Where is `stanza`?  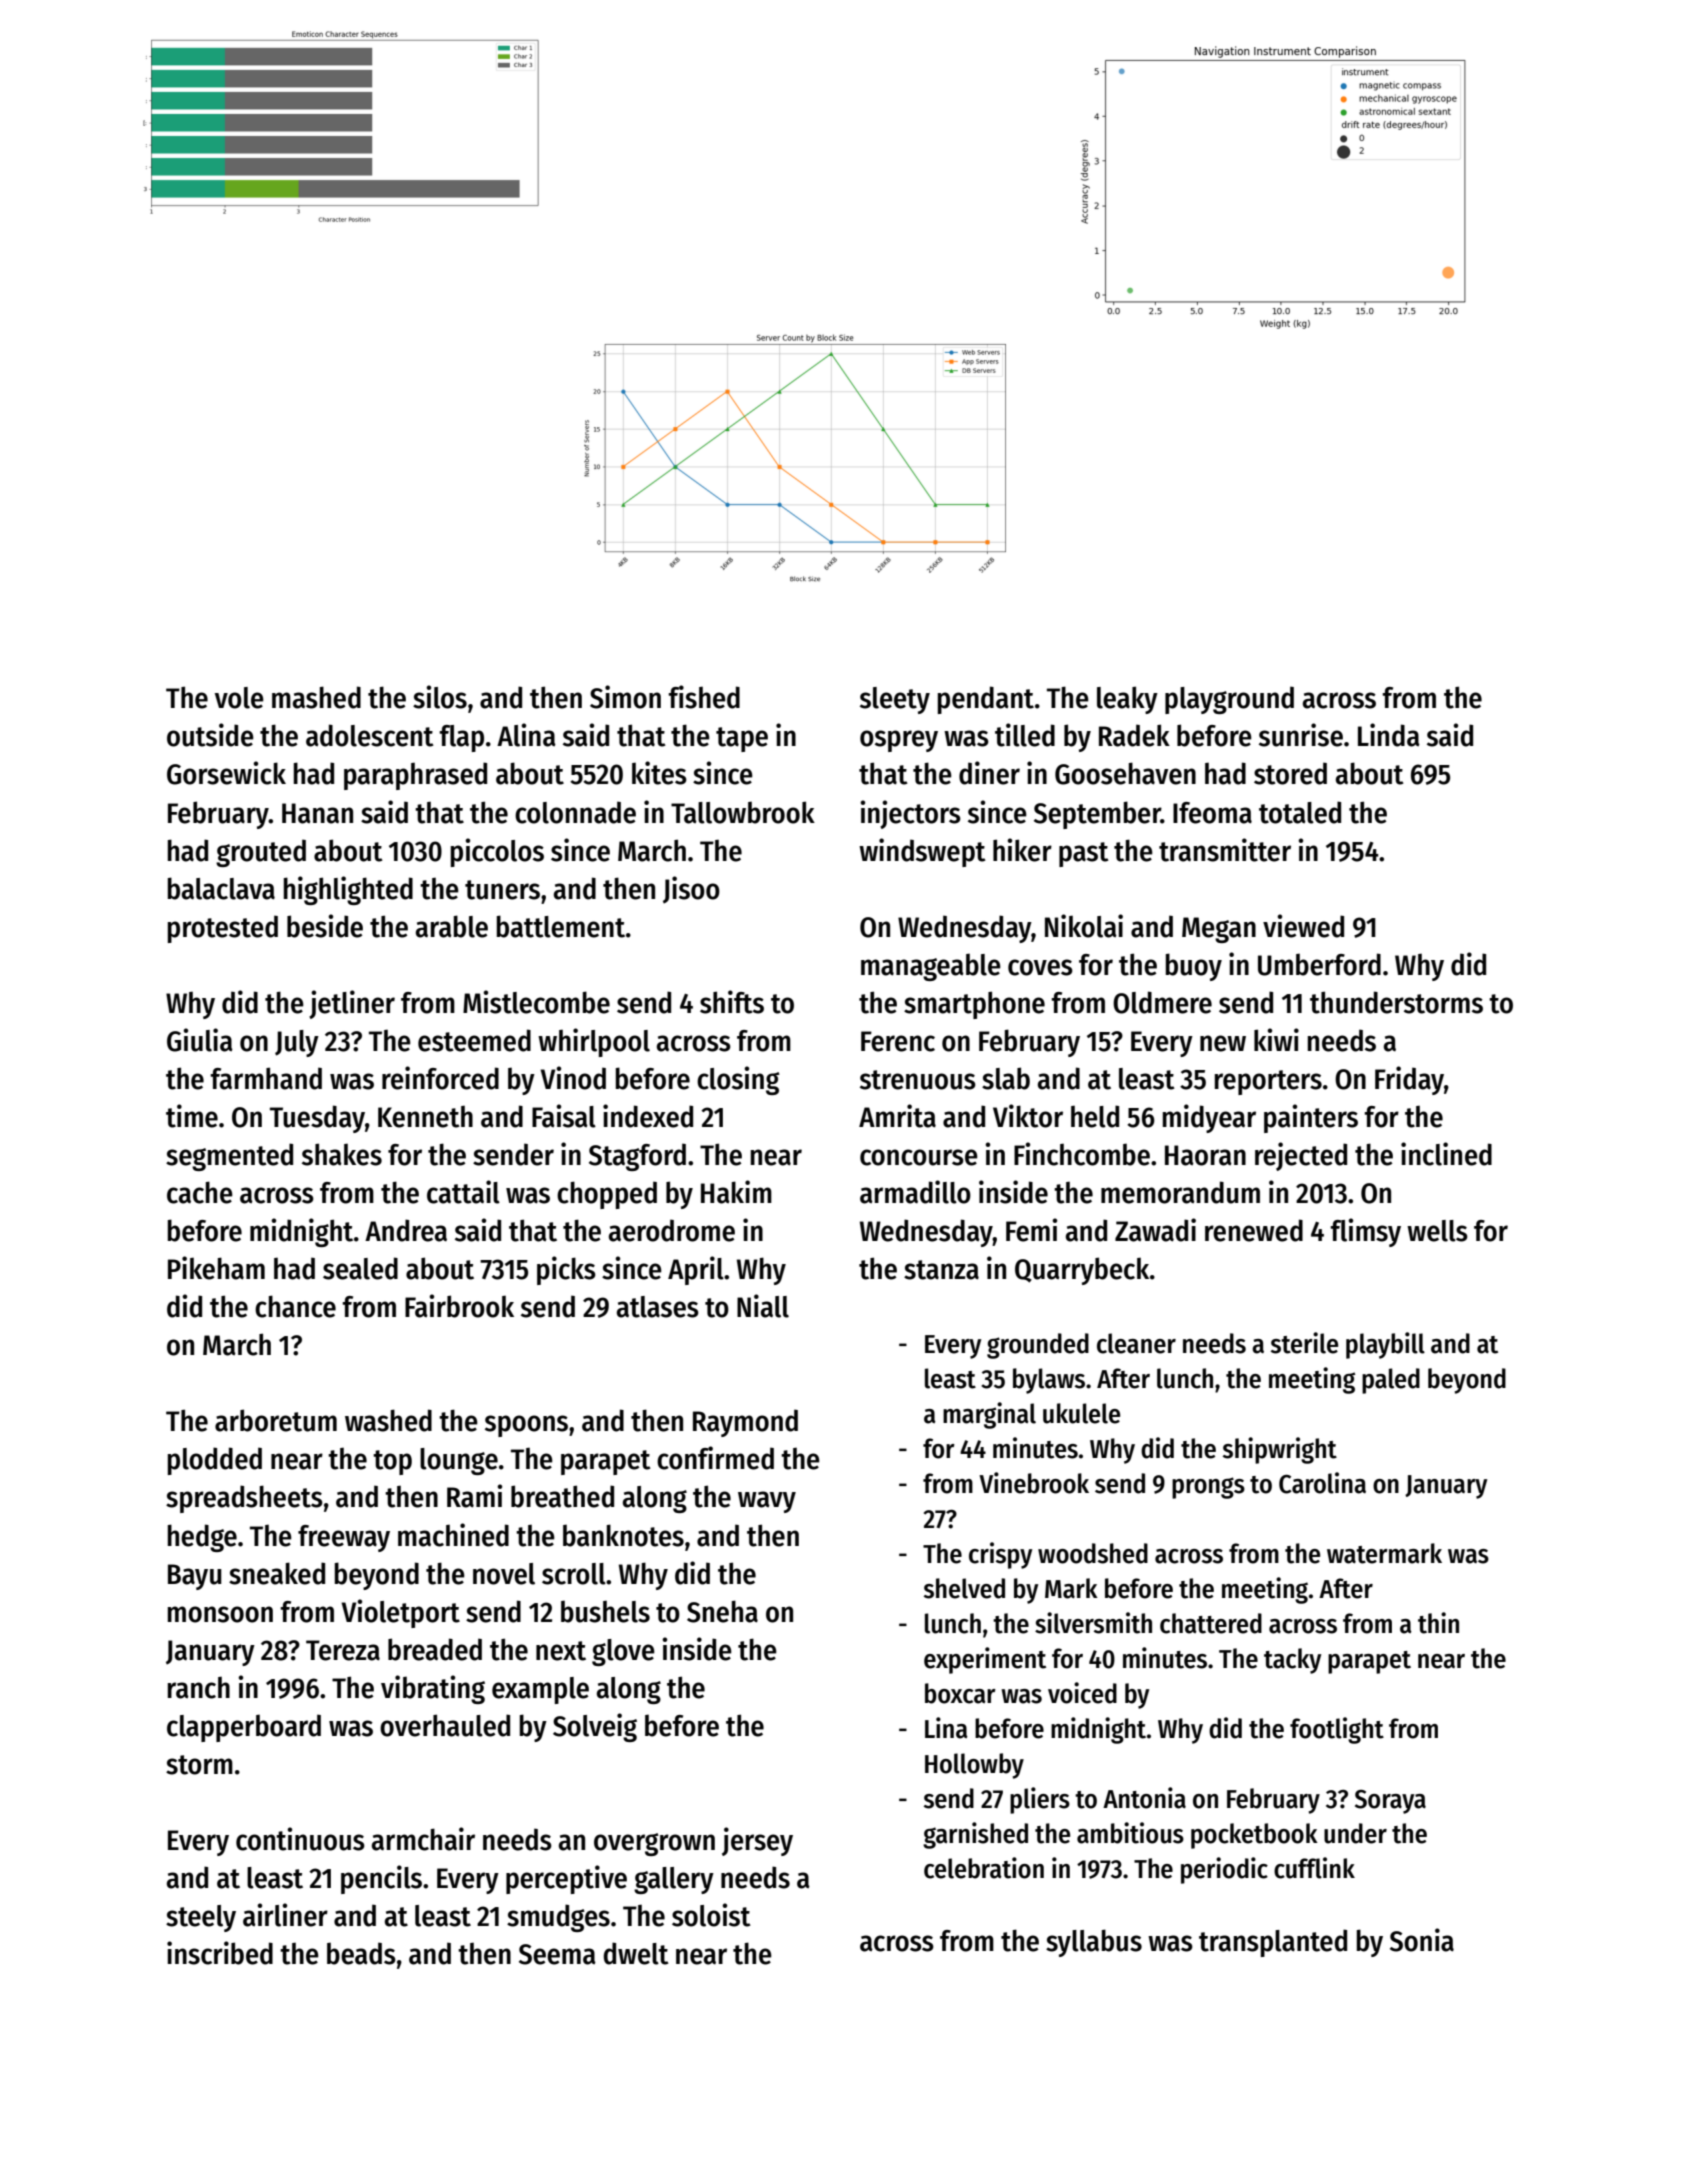 stanza is located at coordinates (941, 1270).
